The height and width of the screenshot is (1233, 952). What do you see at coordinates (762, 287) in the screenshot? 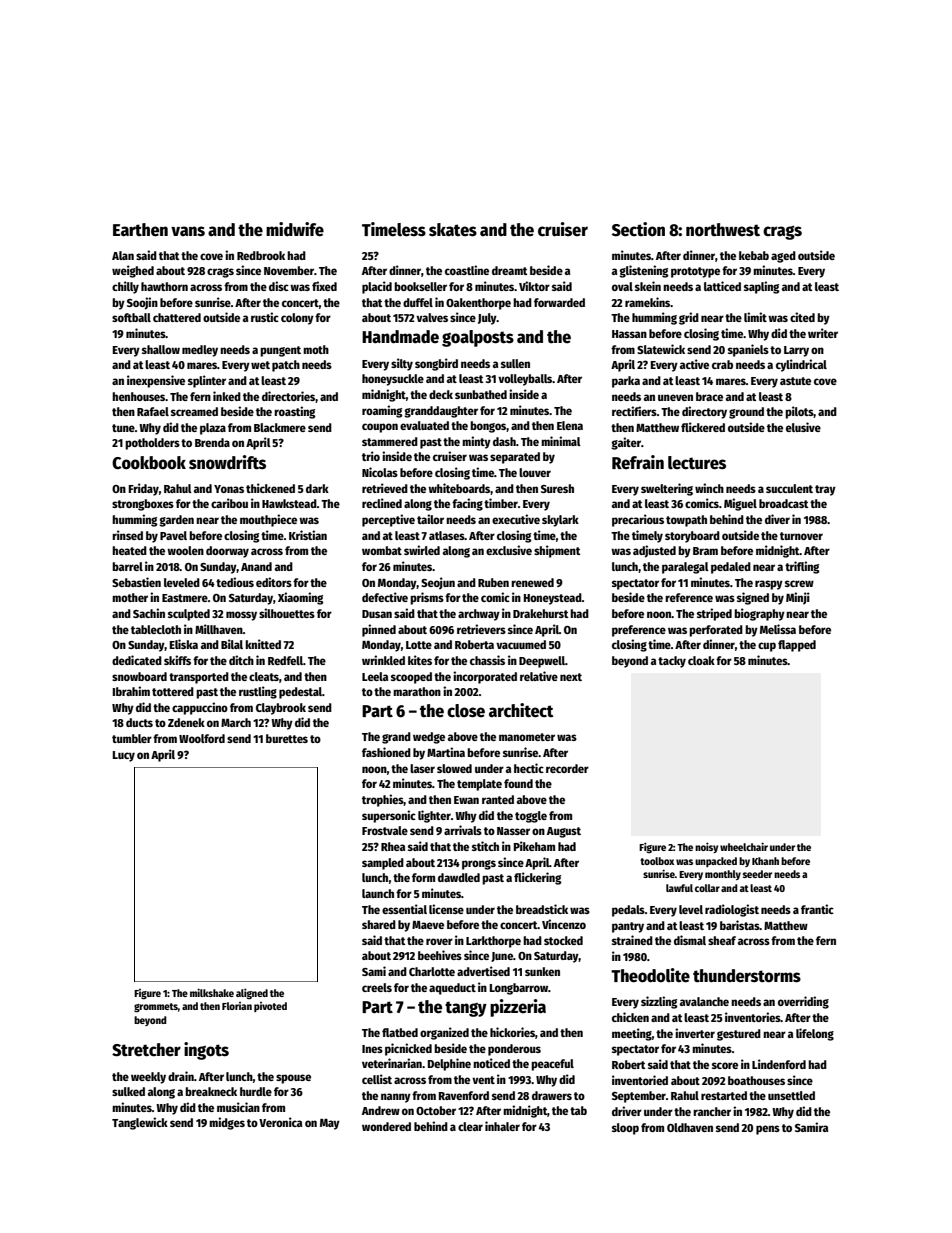
I see `sapling` at bounding box center [762, 287].
